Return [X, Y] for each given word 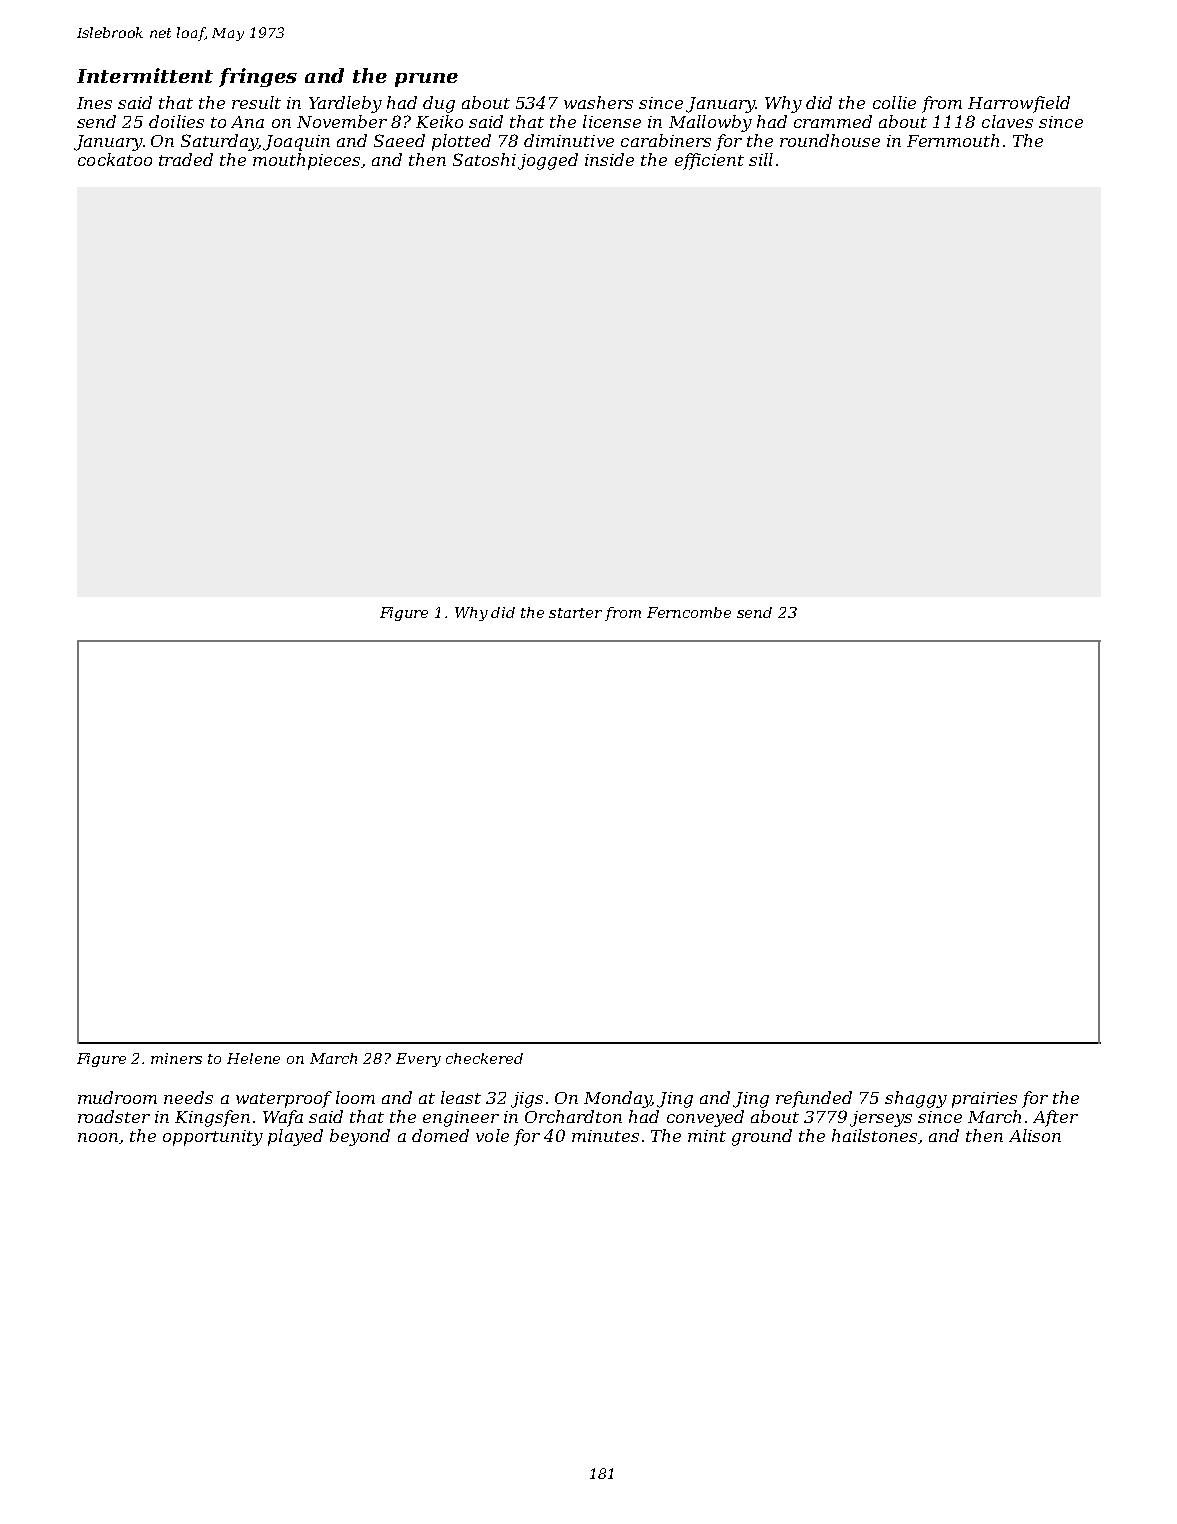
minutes [605, 1136]
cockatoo [115, 159]
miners [176, 1058]
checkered [484, 1058]
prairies [984, 1100]
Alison [1035, 1135]
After [1055, 1118]
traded [186, 159]
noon [98, 1137]
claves [1007, 121]
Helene [253, 1058]
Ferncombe [689, 612]
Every [418, 1060]
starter [575, 613]
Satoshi [484, 159]
